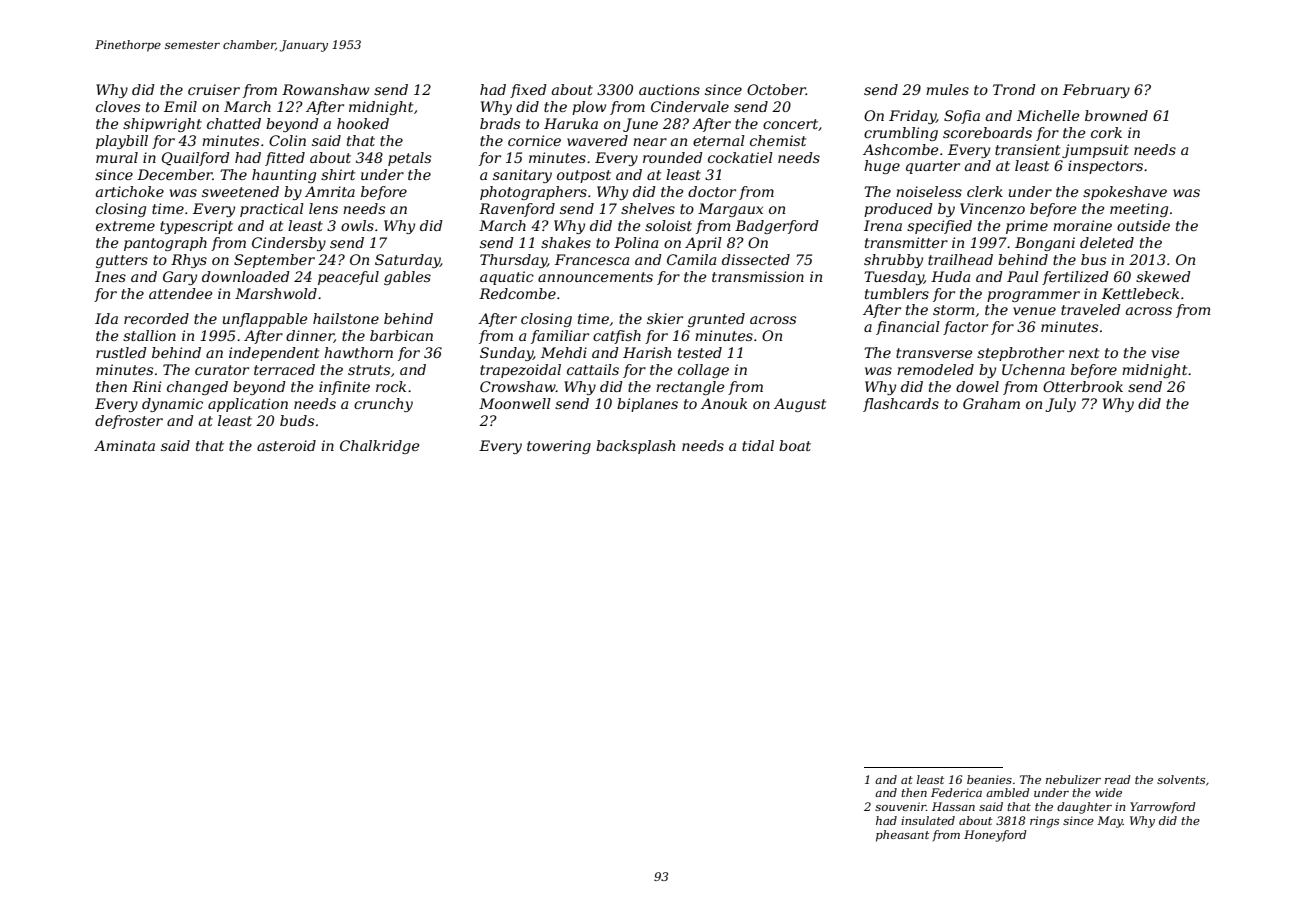 This screenshot has width=1308, height=924. I want to click on boat, so click(795, 445).
